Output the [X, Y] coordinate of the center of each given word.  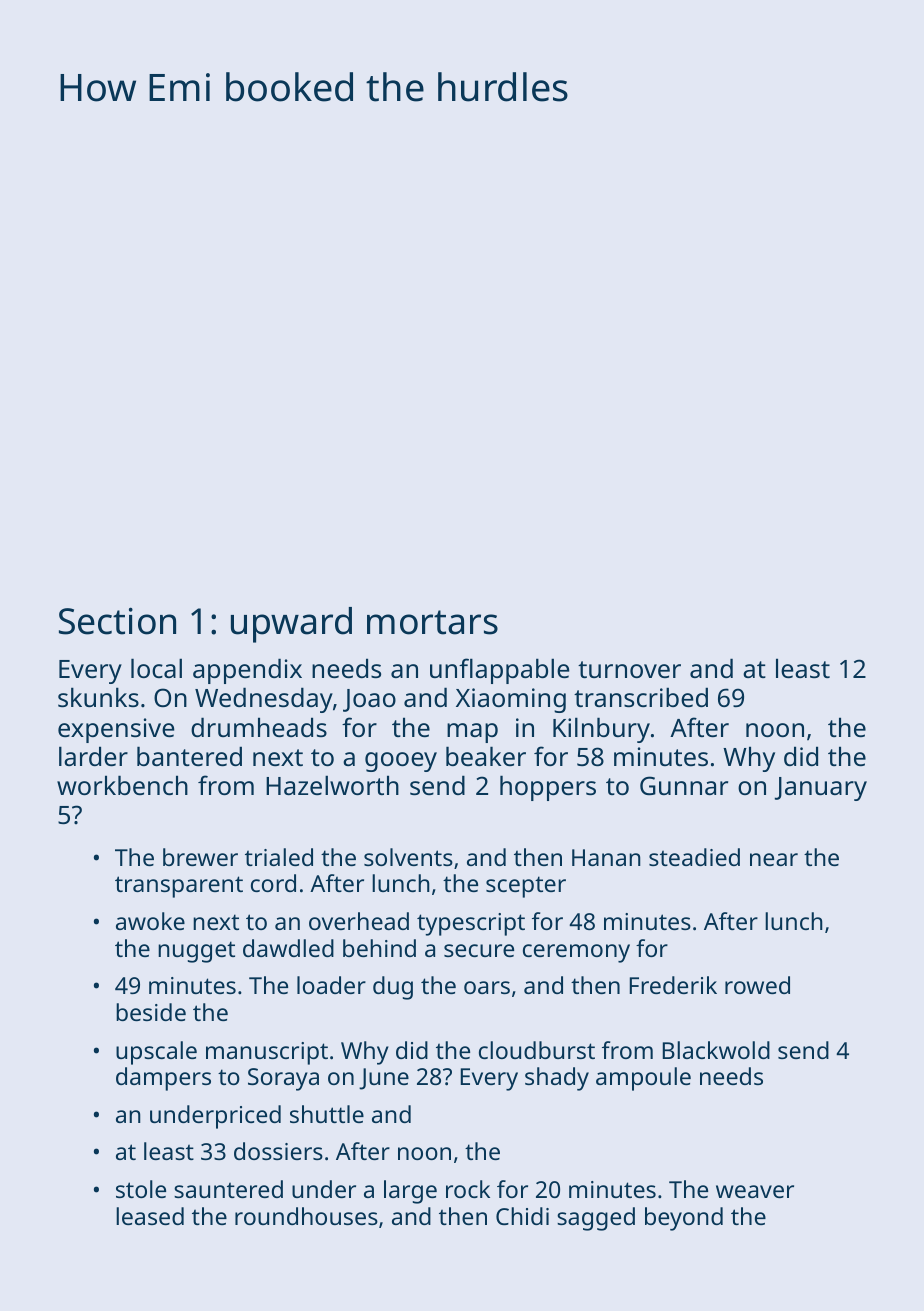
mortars [432, 622]
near [774, 859]
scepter [526, 887]
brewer [200, 857]
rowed [757, 985]
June [384, 1079]
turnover [629, 669]
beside [151, 1012]
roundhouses [306, 1216]
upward [291, 625]
